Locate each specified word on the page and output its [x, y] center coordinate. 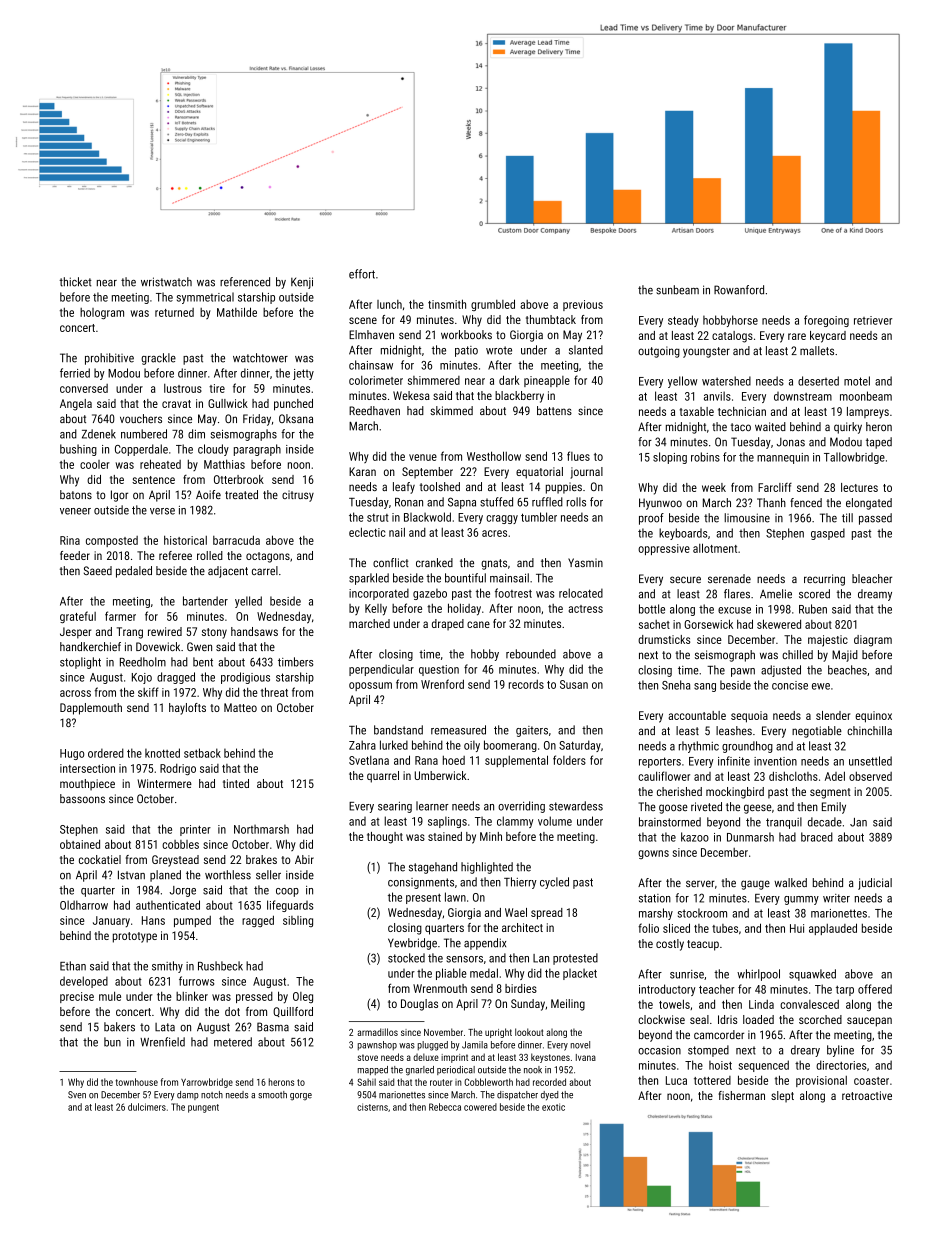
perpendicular [381, 670]
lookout [529, 1032]
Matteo [240, 707]
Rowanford [739, 290]
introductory [667, 990]
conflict [391, 562]
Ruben [813, 609]
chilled [797, 654]
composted [112, 541]
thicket [75, 282]
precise [77, 997]
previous [583, 305]
